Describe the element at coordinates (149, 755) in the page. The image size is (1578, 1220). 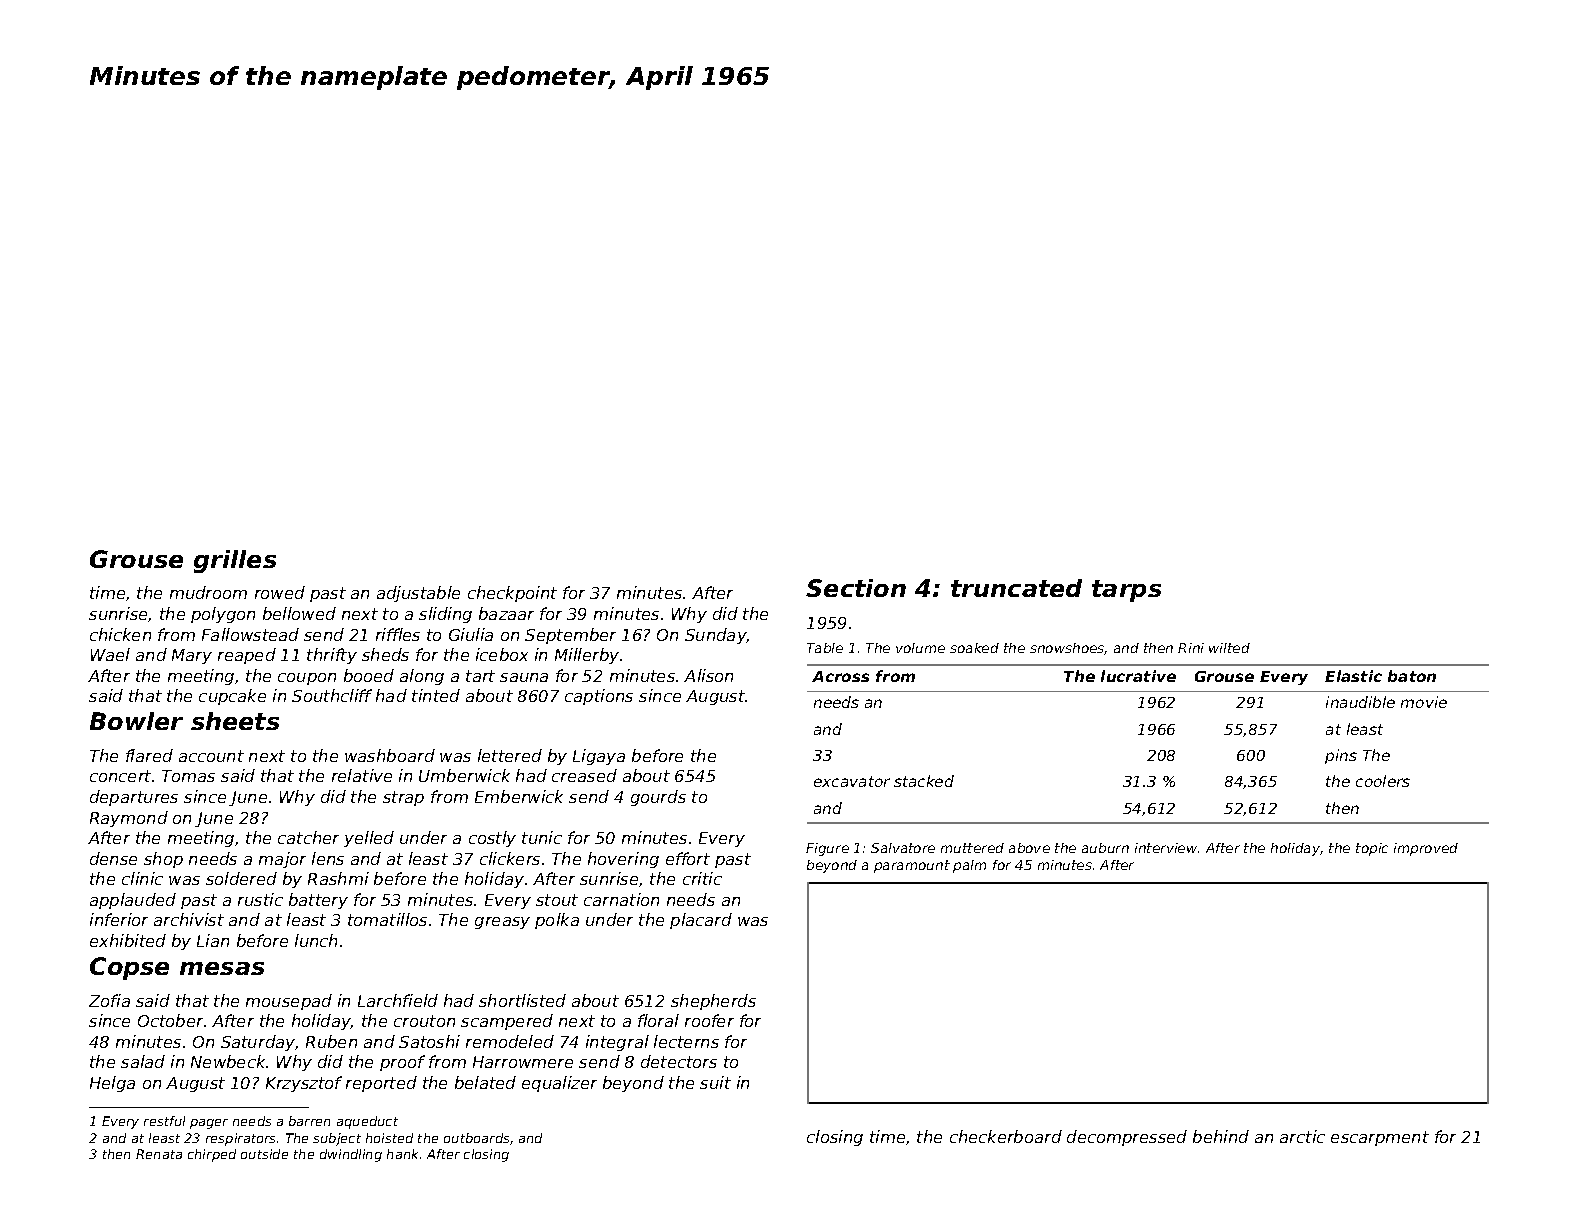
I see `flared` at that location.
